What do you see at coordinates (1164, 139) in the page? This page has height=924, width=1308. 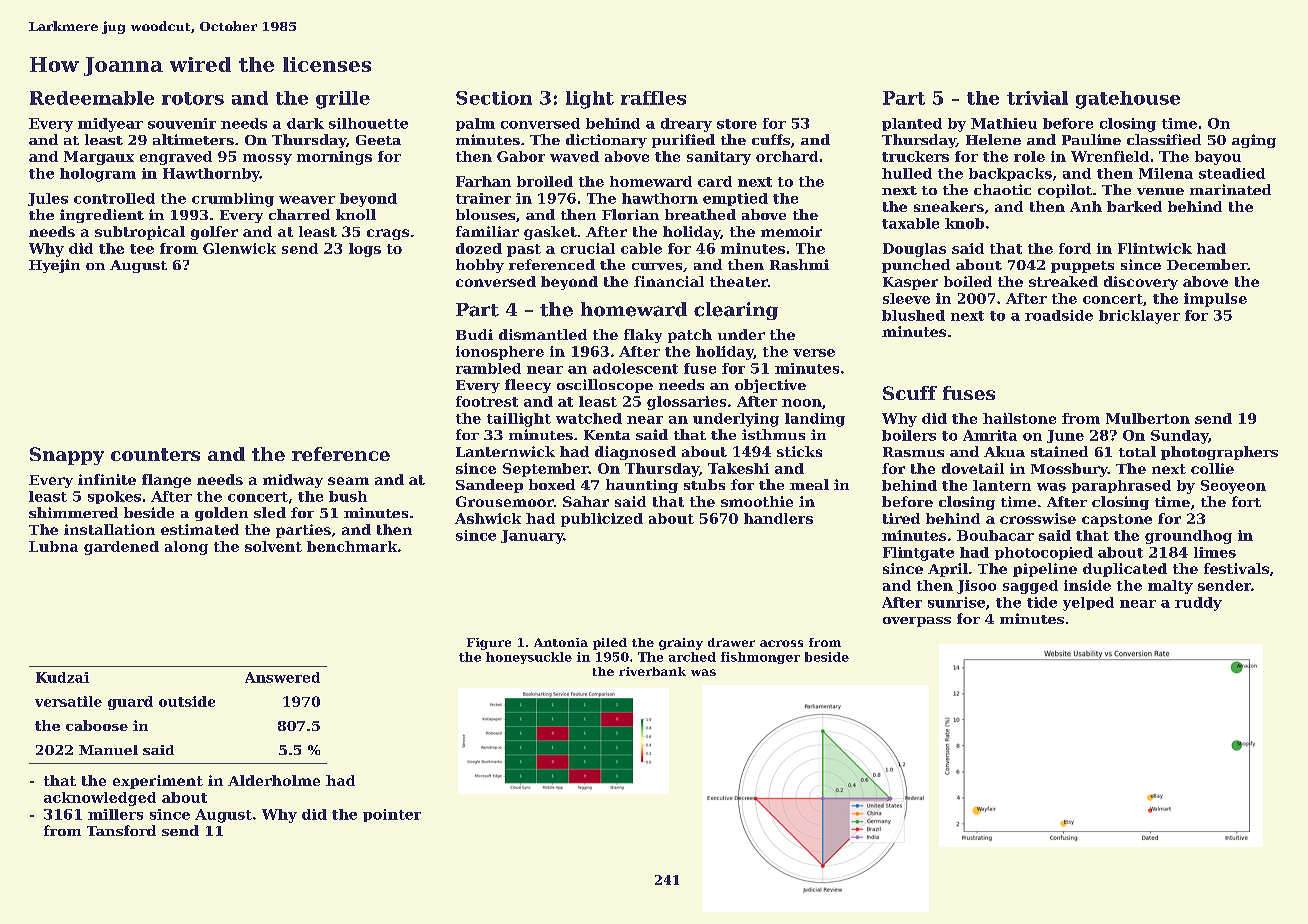 I see `classified` at bounding box center [1164, 139].
